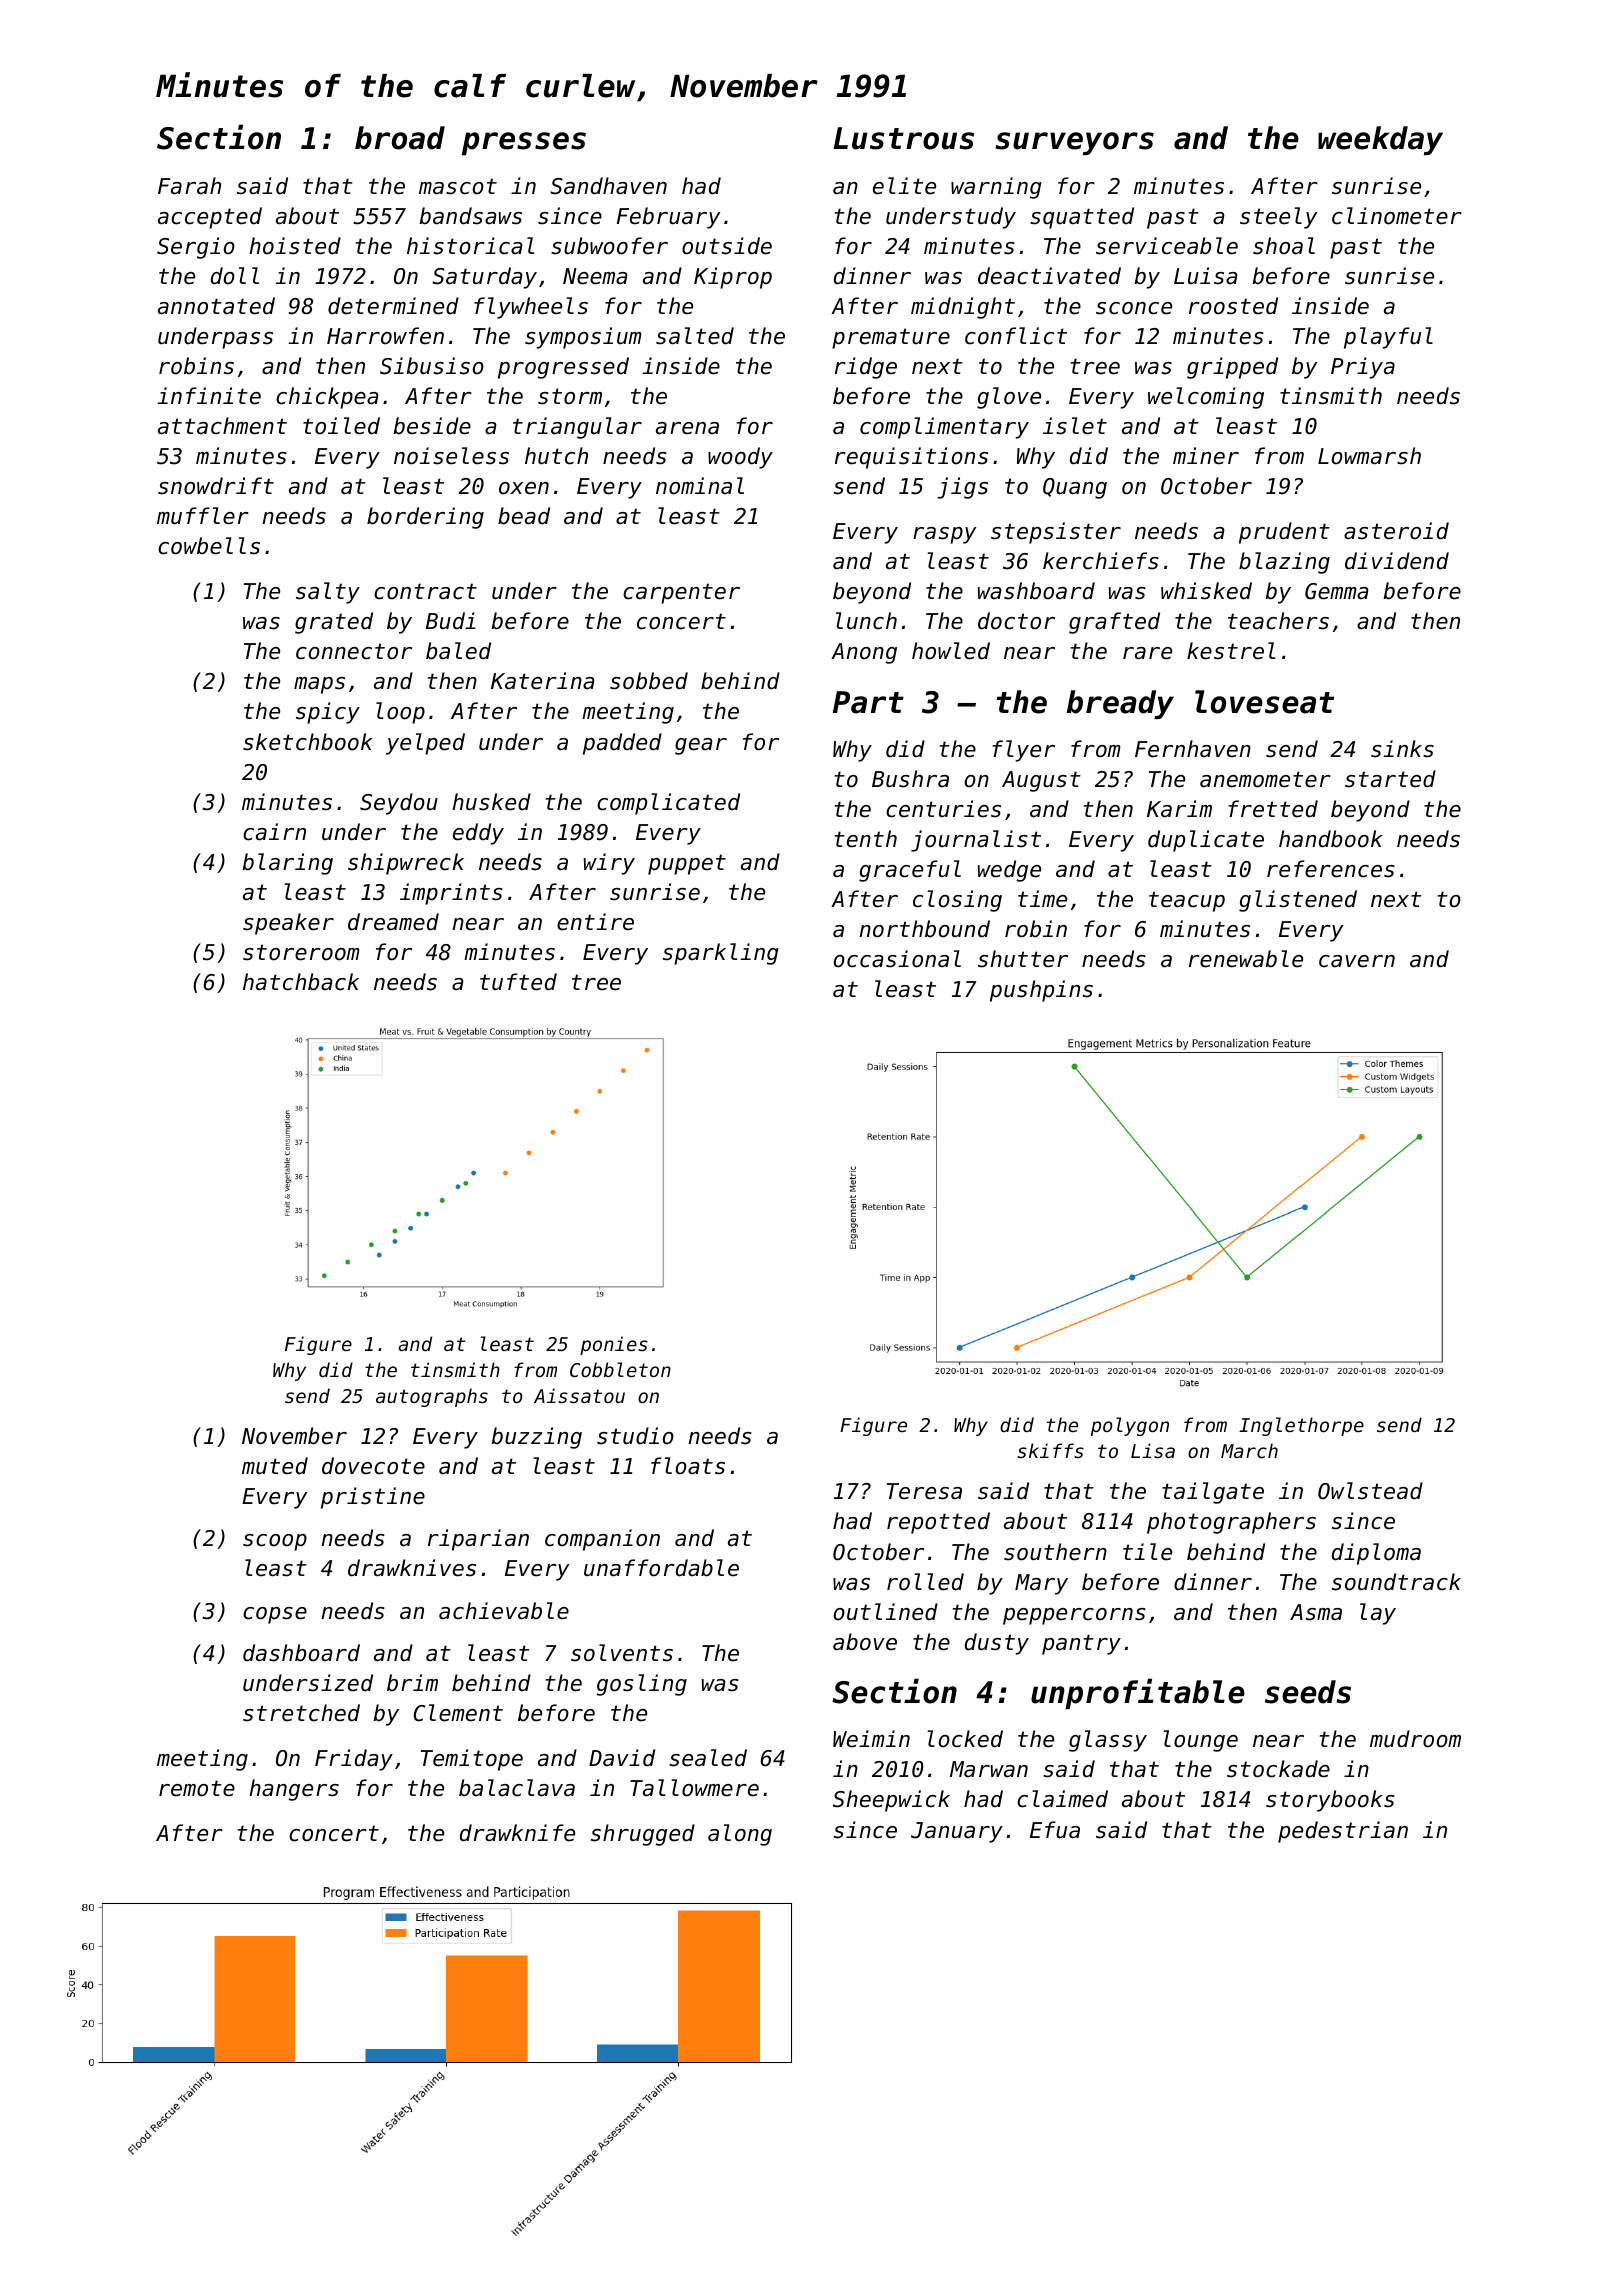 The width and height of the screenshot is (1620, 2292). What do you see at coordinates (1380, 140) in the screenshot?
I see `weekday` at bounding box center [1380, 140].
